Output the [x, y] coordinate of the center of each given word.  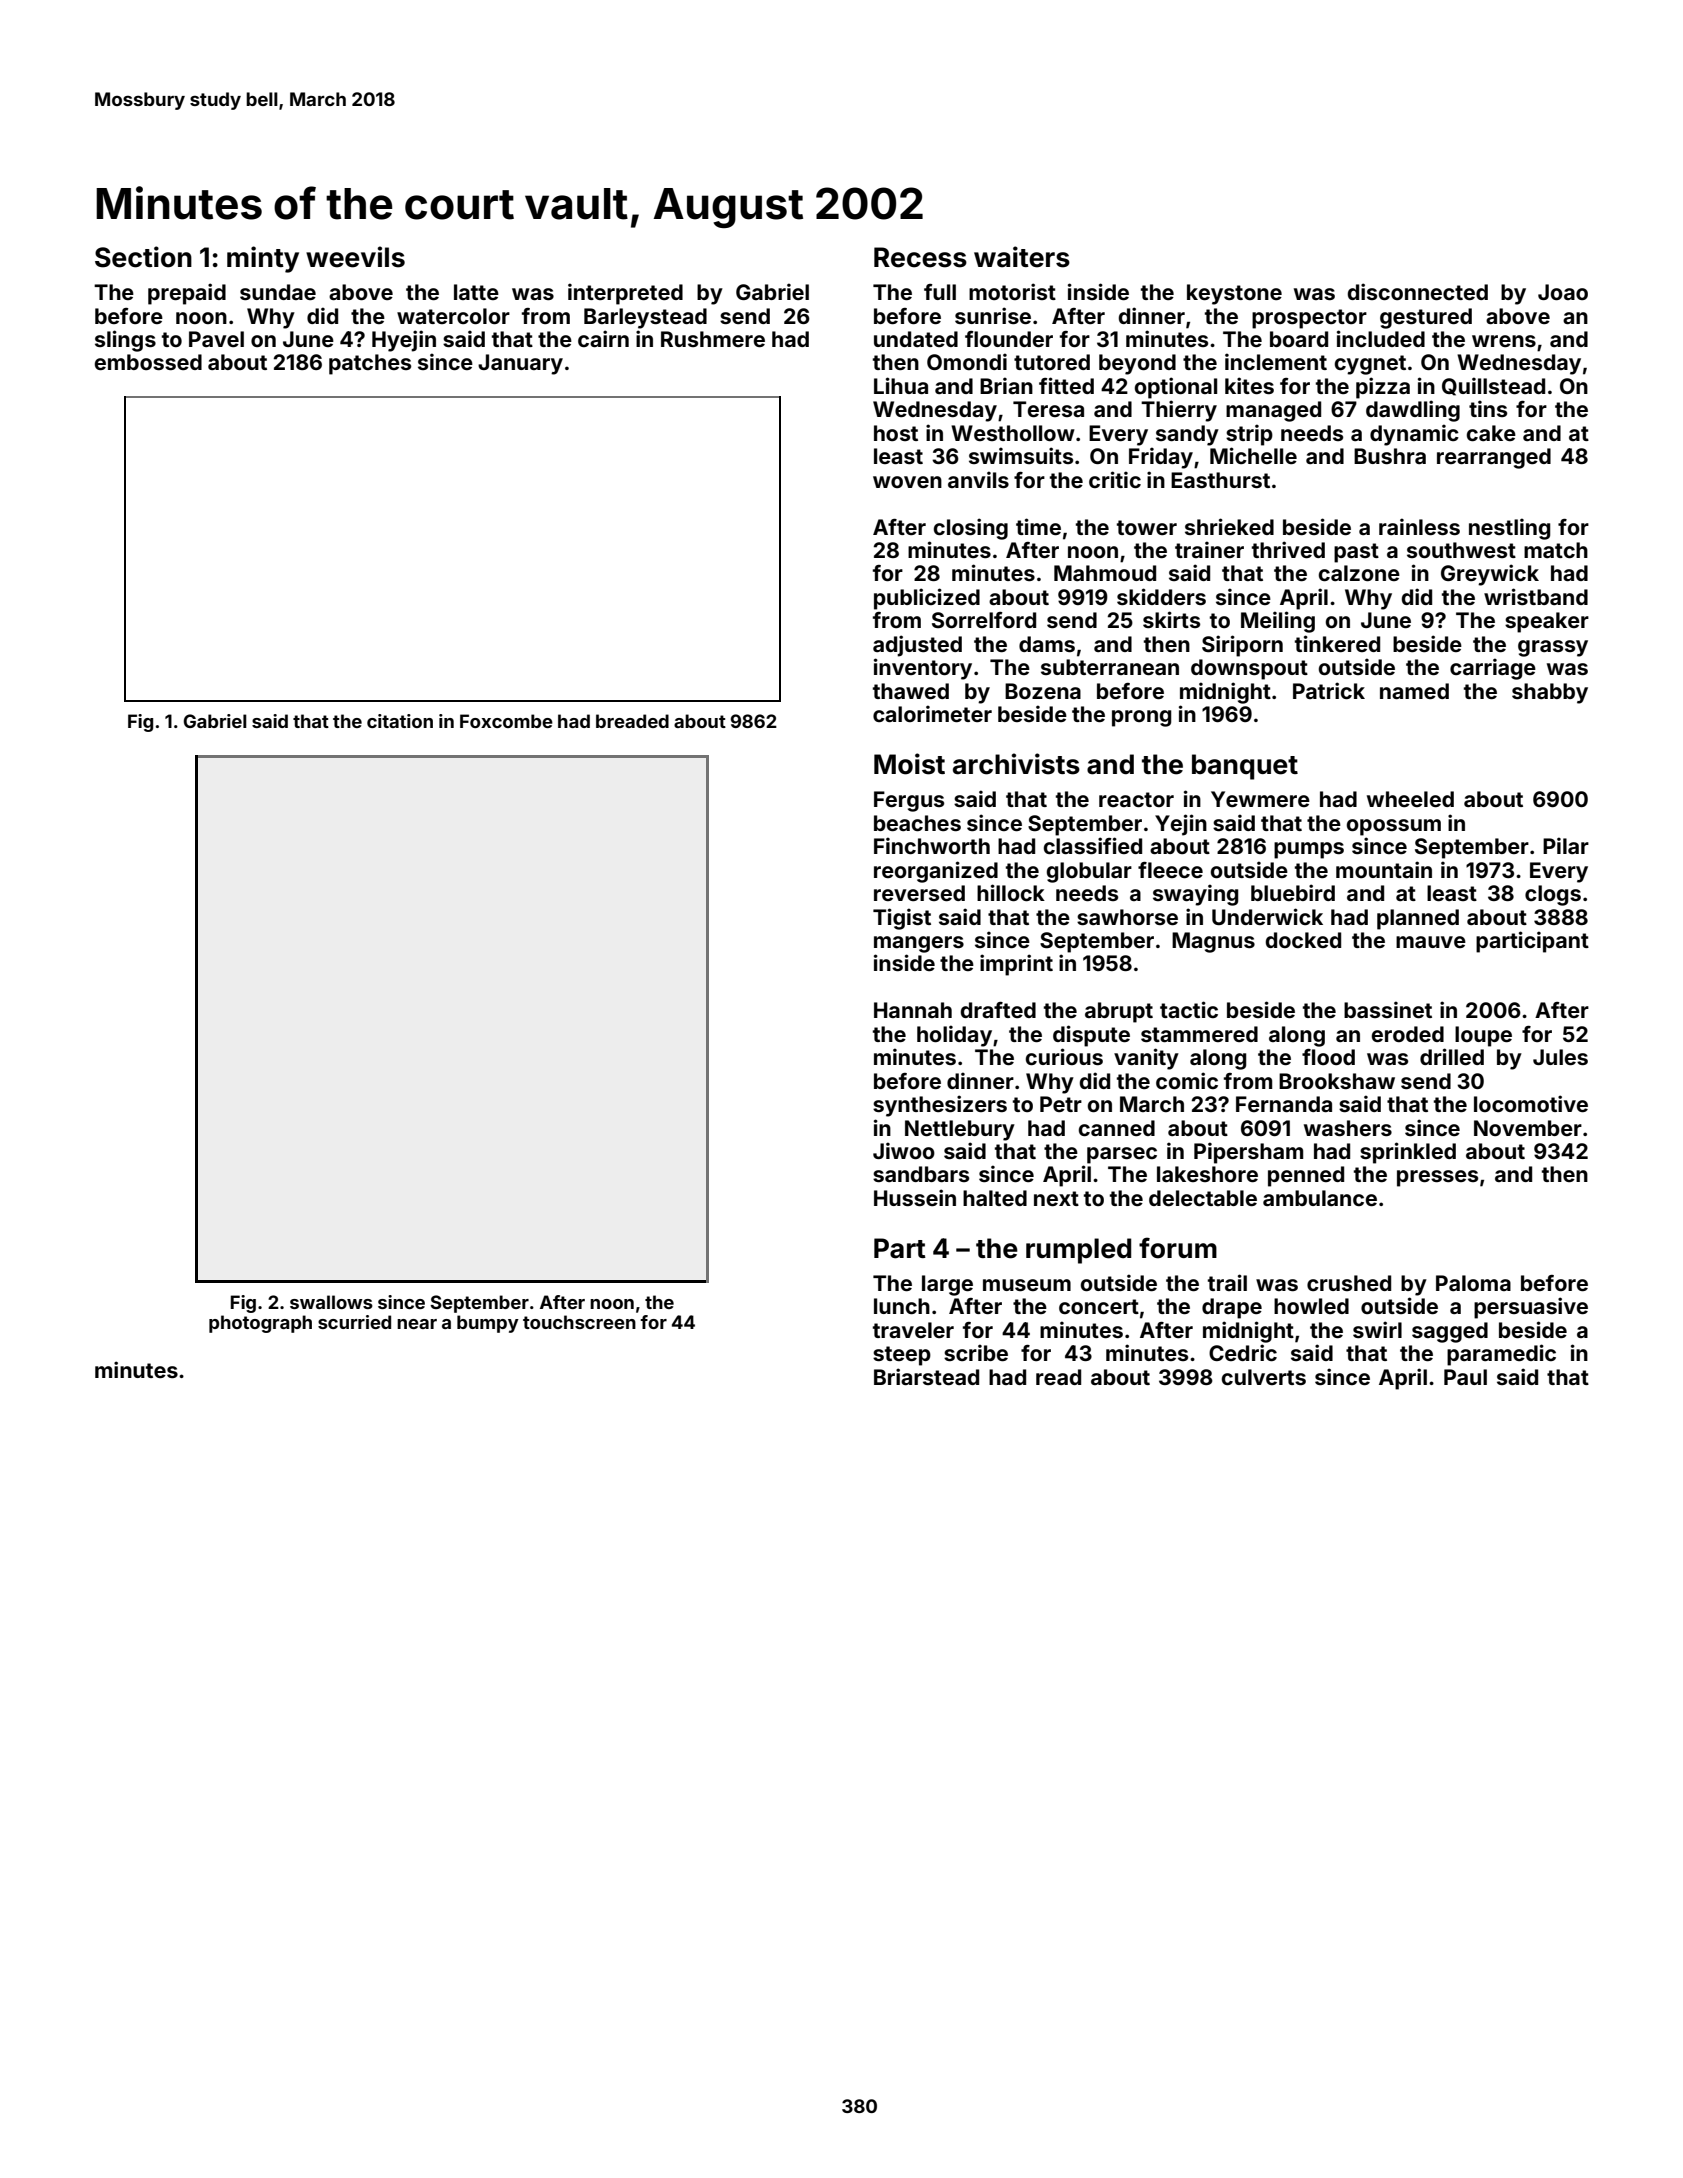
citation [400, 721]
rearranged [1494, 458]
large [947, 1285]
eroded [1408, 1034]
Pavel [216, 339]
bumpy [488, 1324]
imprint [1016, 965]
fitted [1066, 385]
